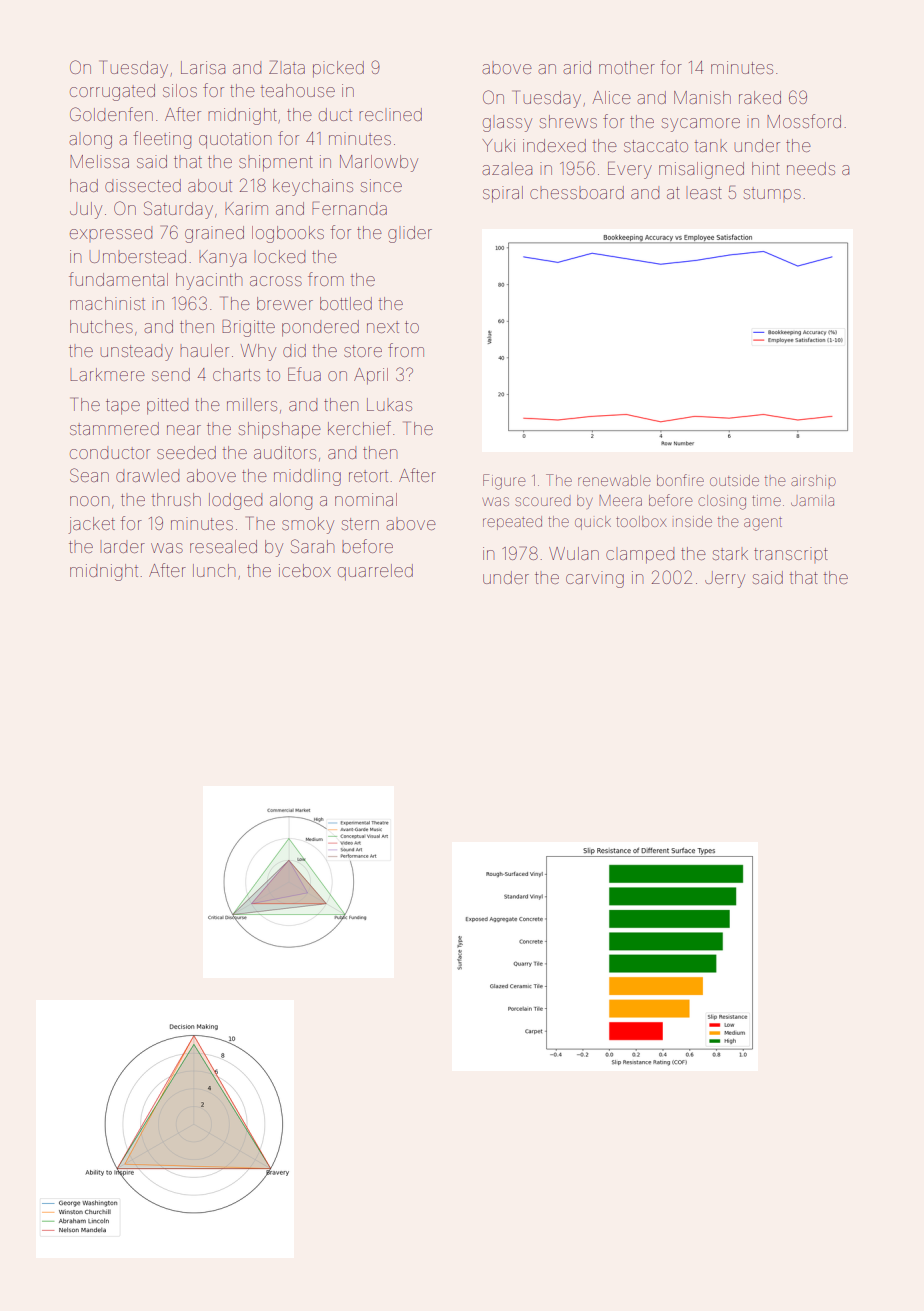  What do you see at coordinates (410, 234) in the image?
I see `glider` at bounding box center [410, 234].
